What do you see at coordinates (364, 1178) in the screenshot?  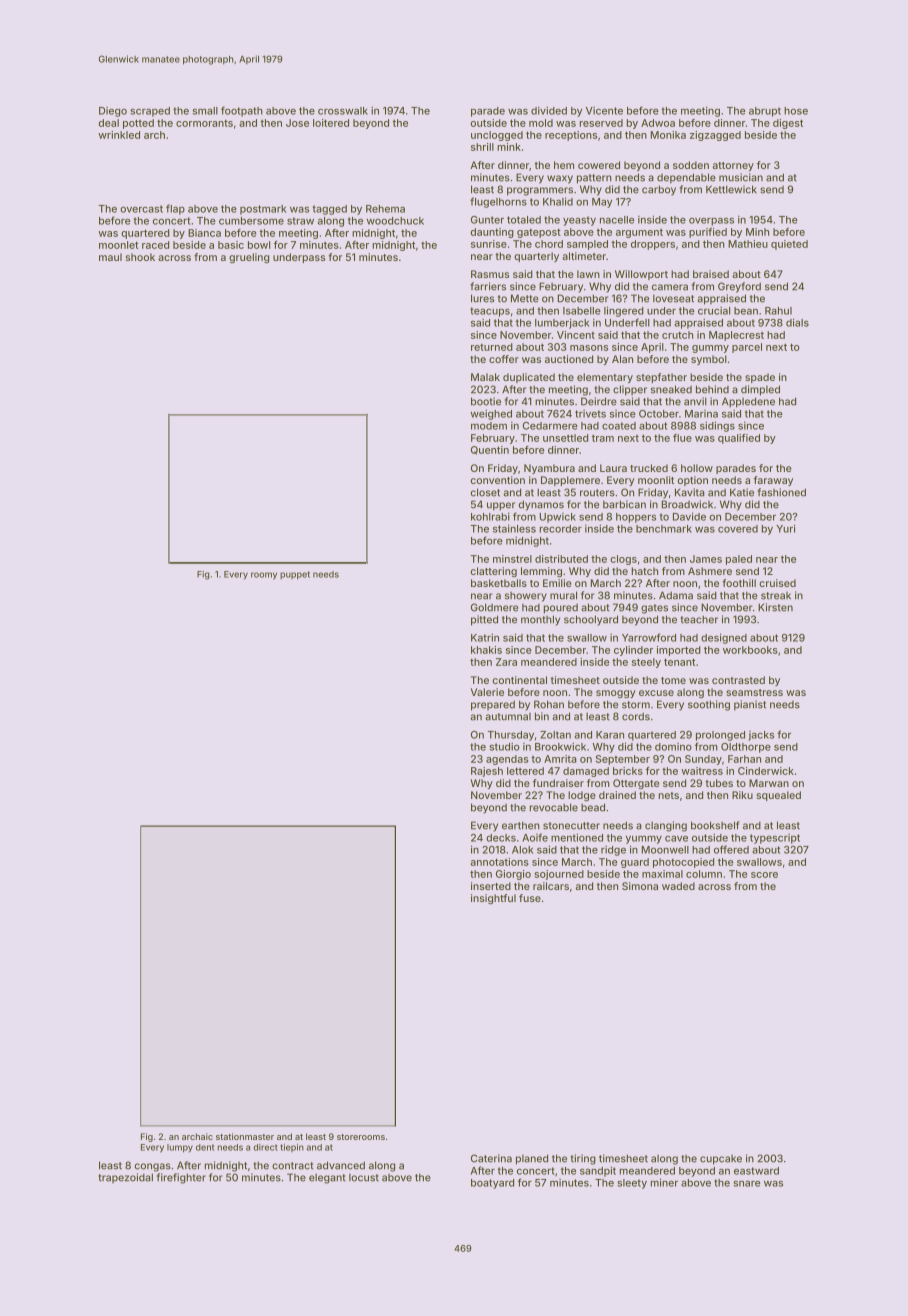 I see `locust` at bounding box center [364, 1178].
